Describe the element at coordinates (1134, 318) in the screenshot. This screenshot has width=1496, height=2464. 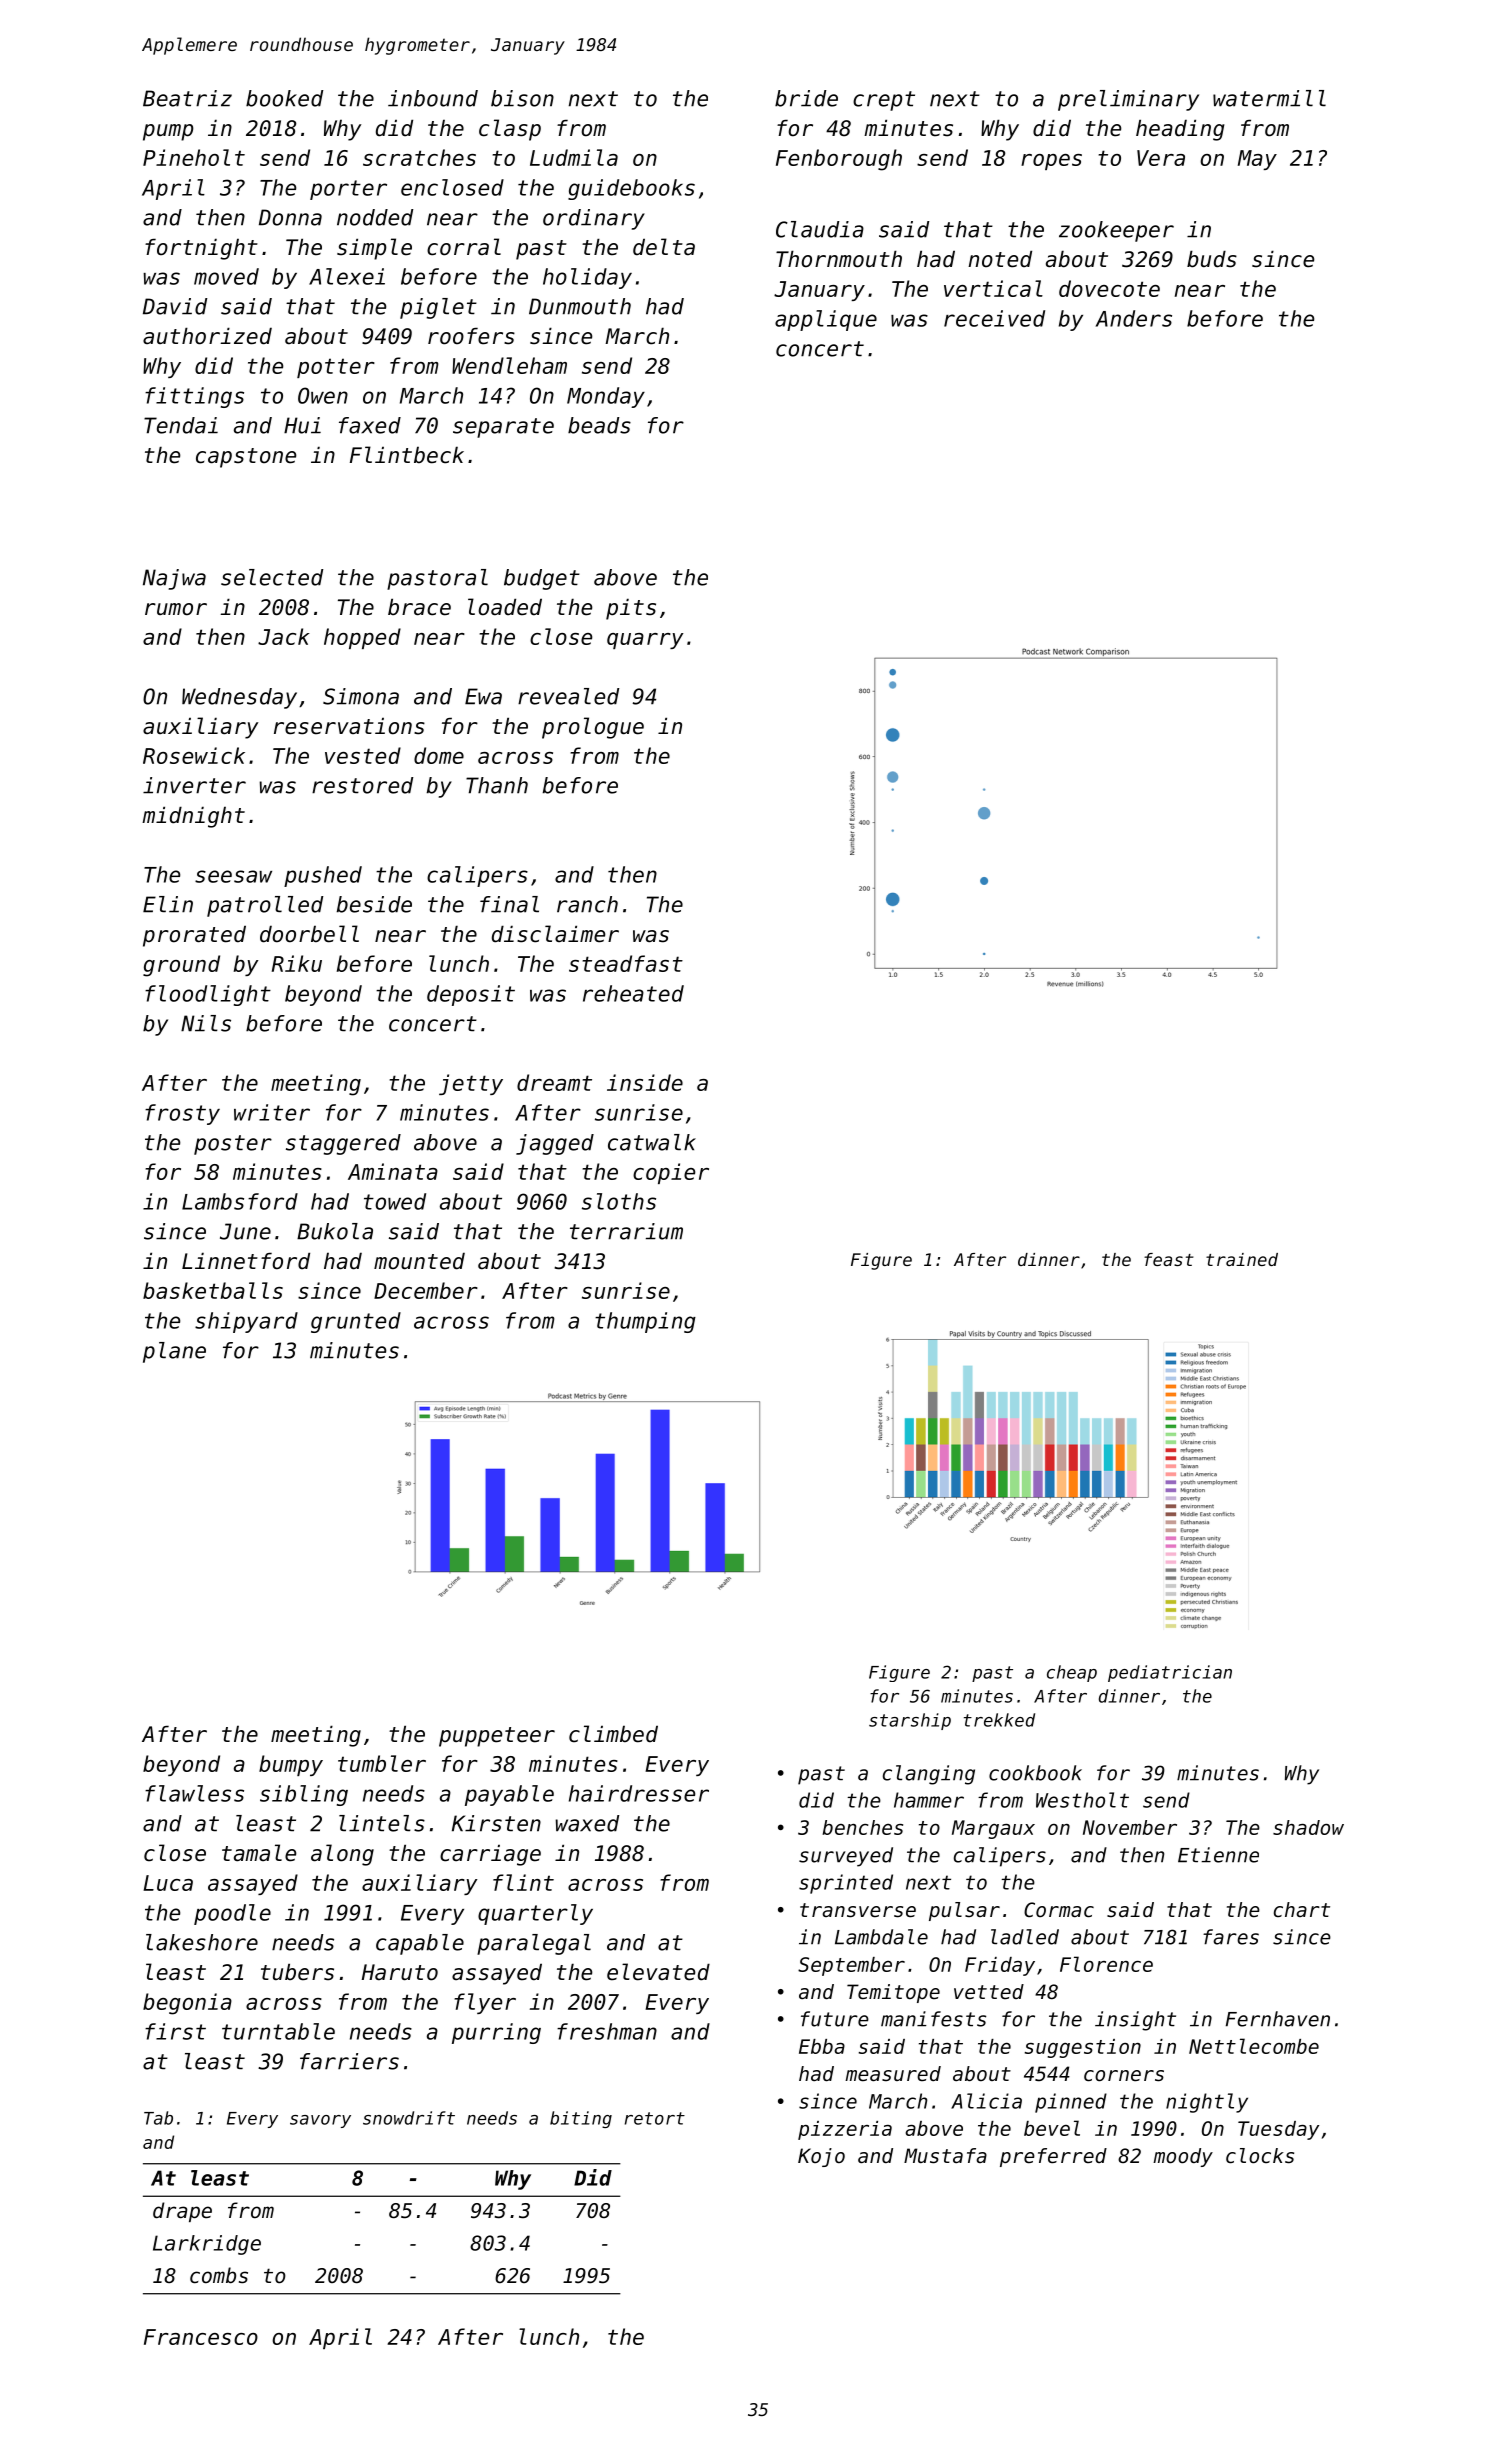
I see `Anders` at that location.
